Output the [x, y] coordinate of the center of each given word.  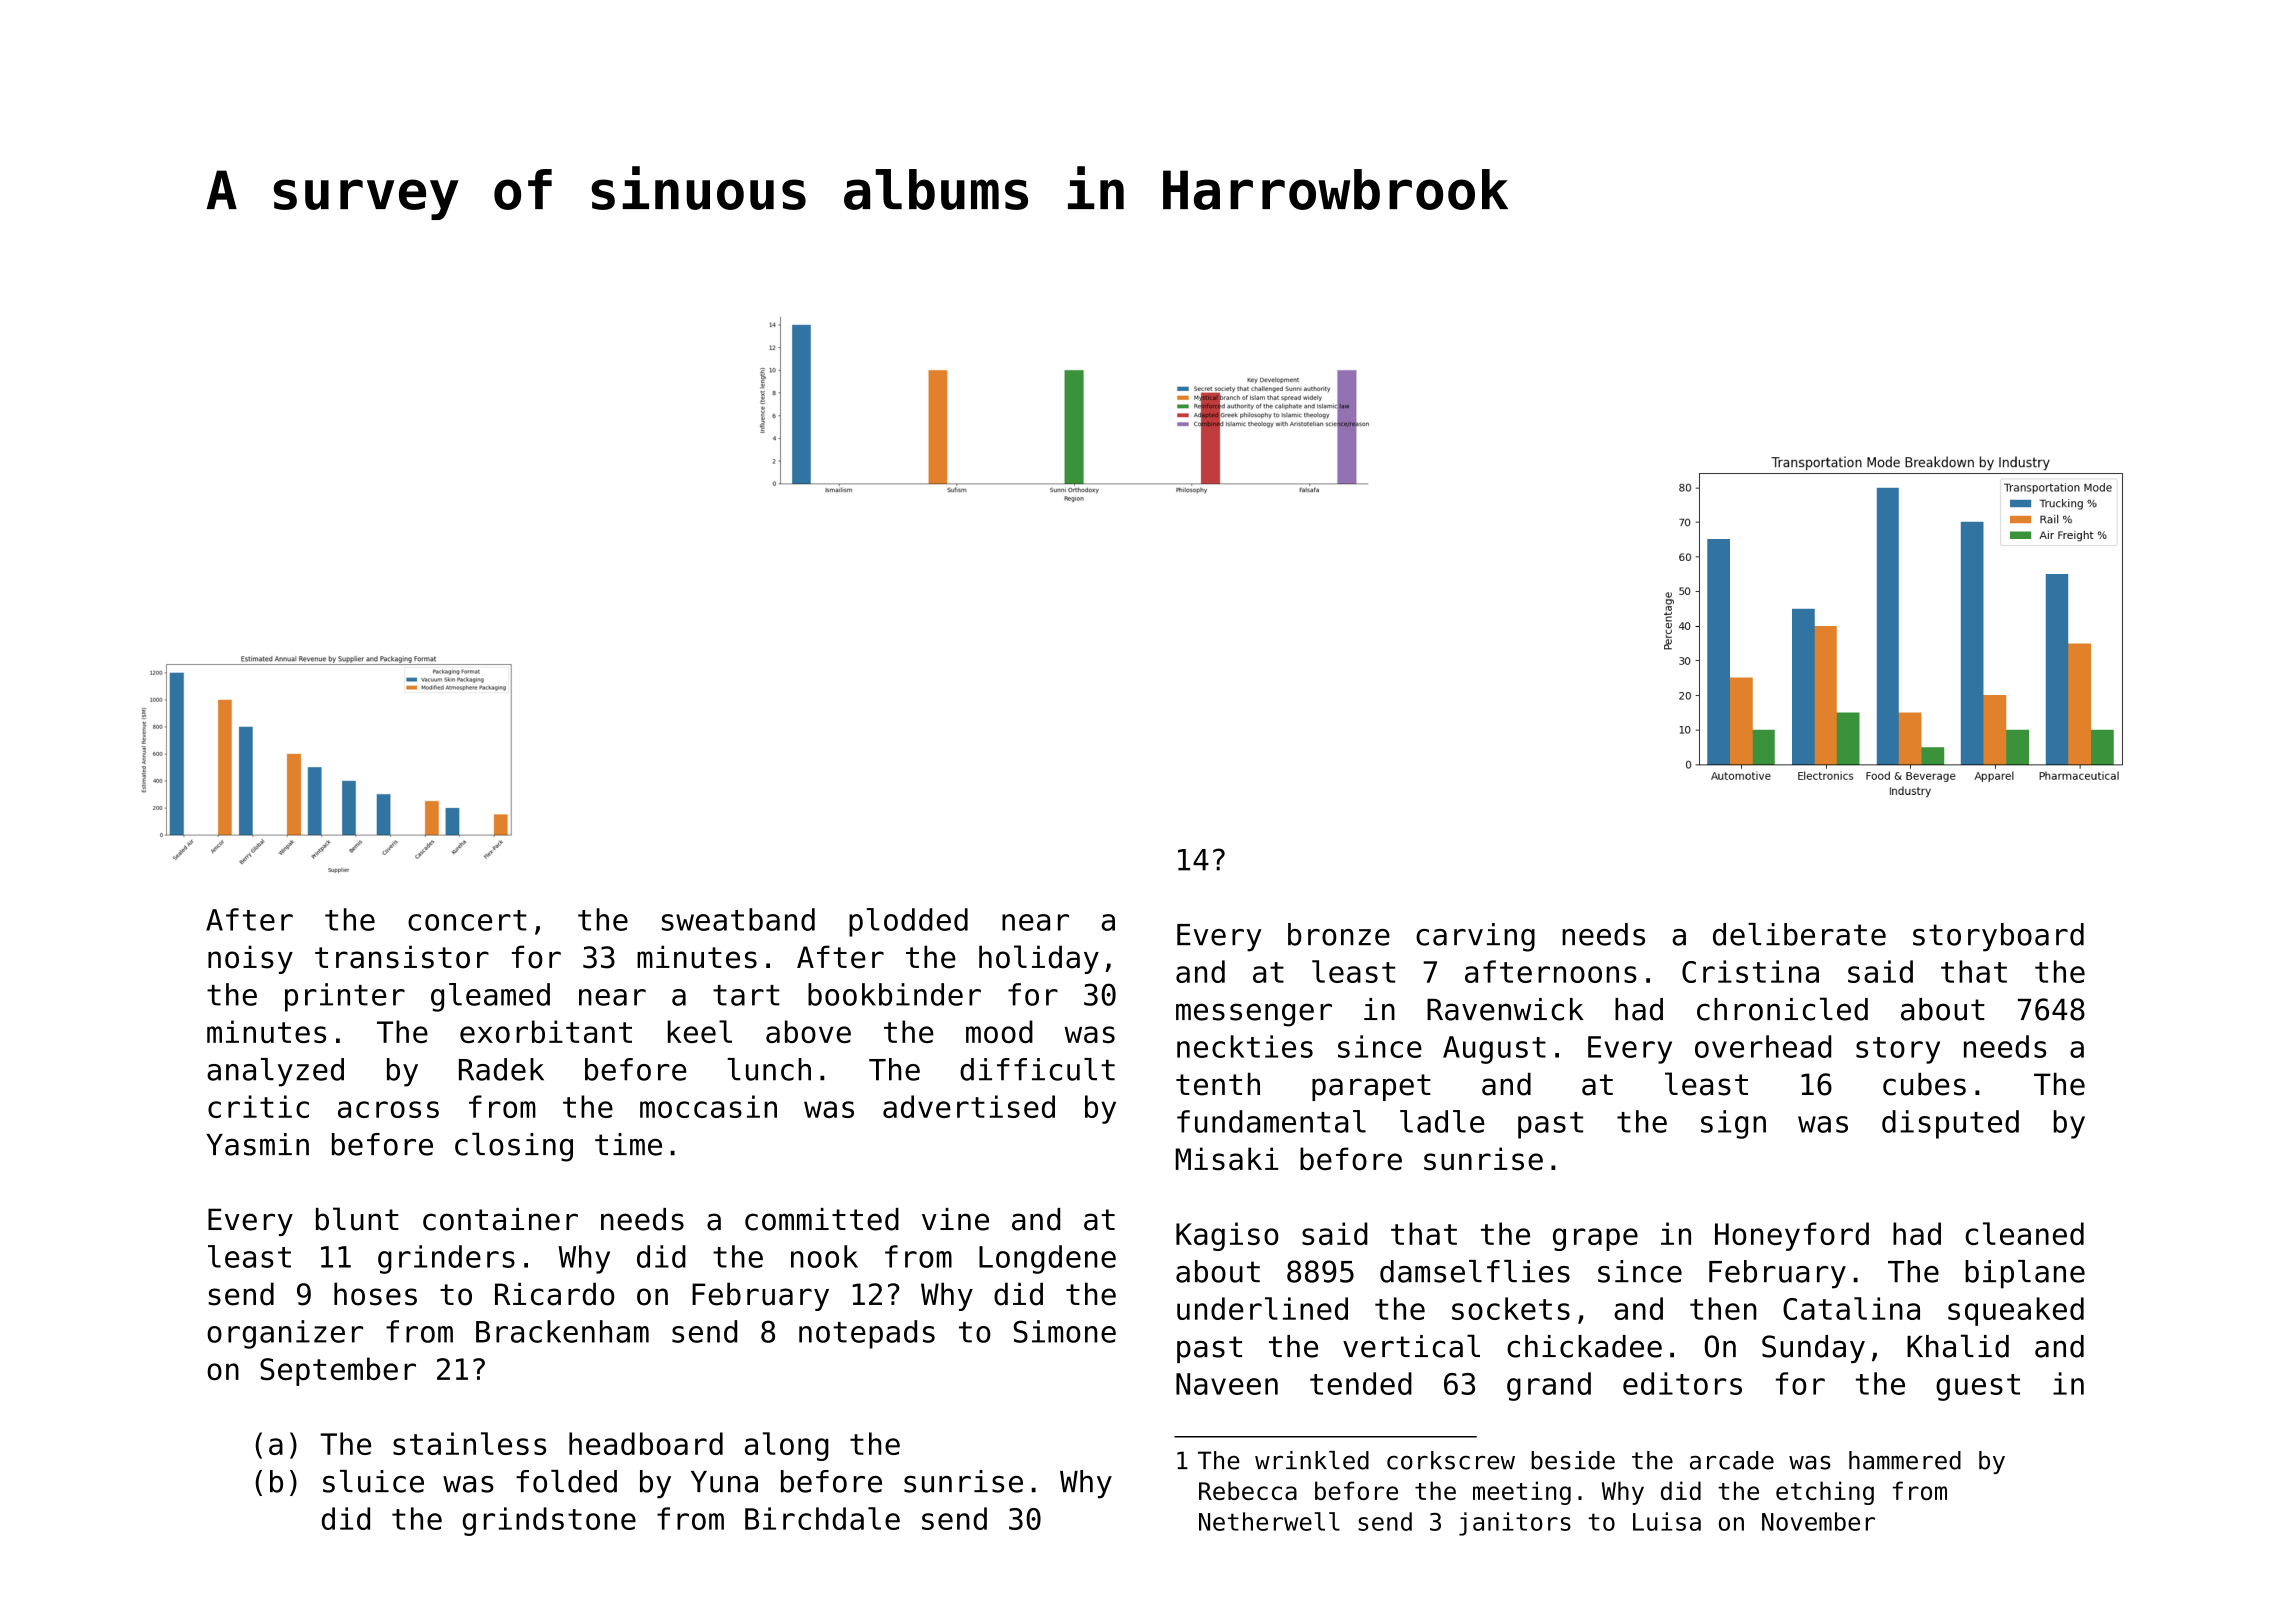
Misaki [1227, 1159]
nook [824, 1256]
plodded [908, 922]
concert [467, 920]
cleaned [2024, 1233]
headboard [646, 1443]
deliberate [1799, 934]
